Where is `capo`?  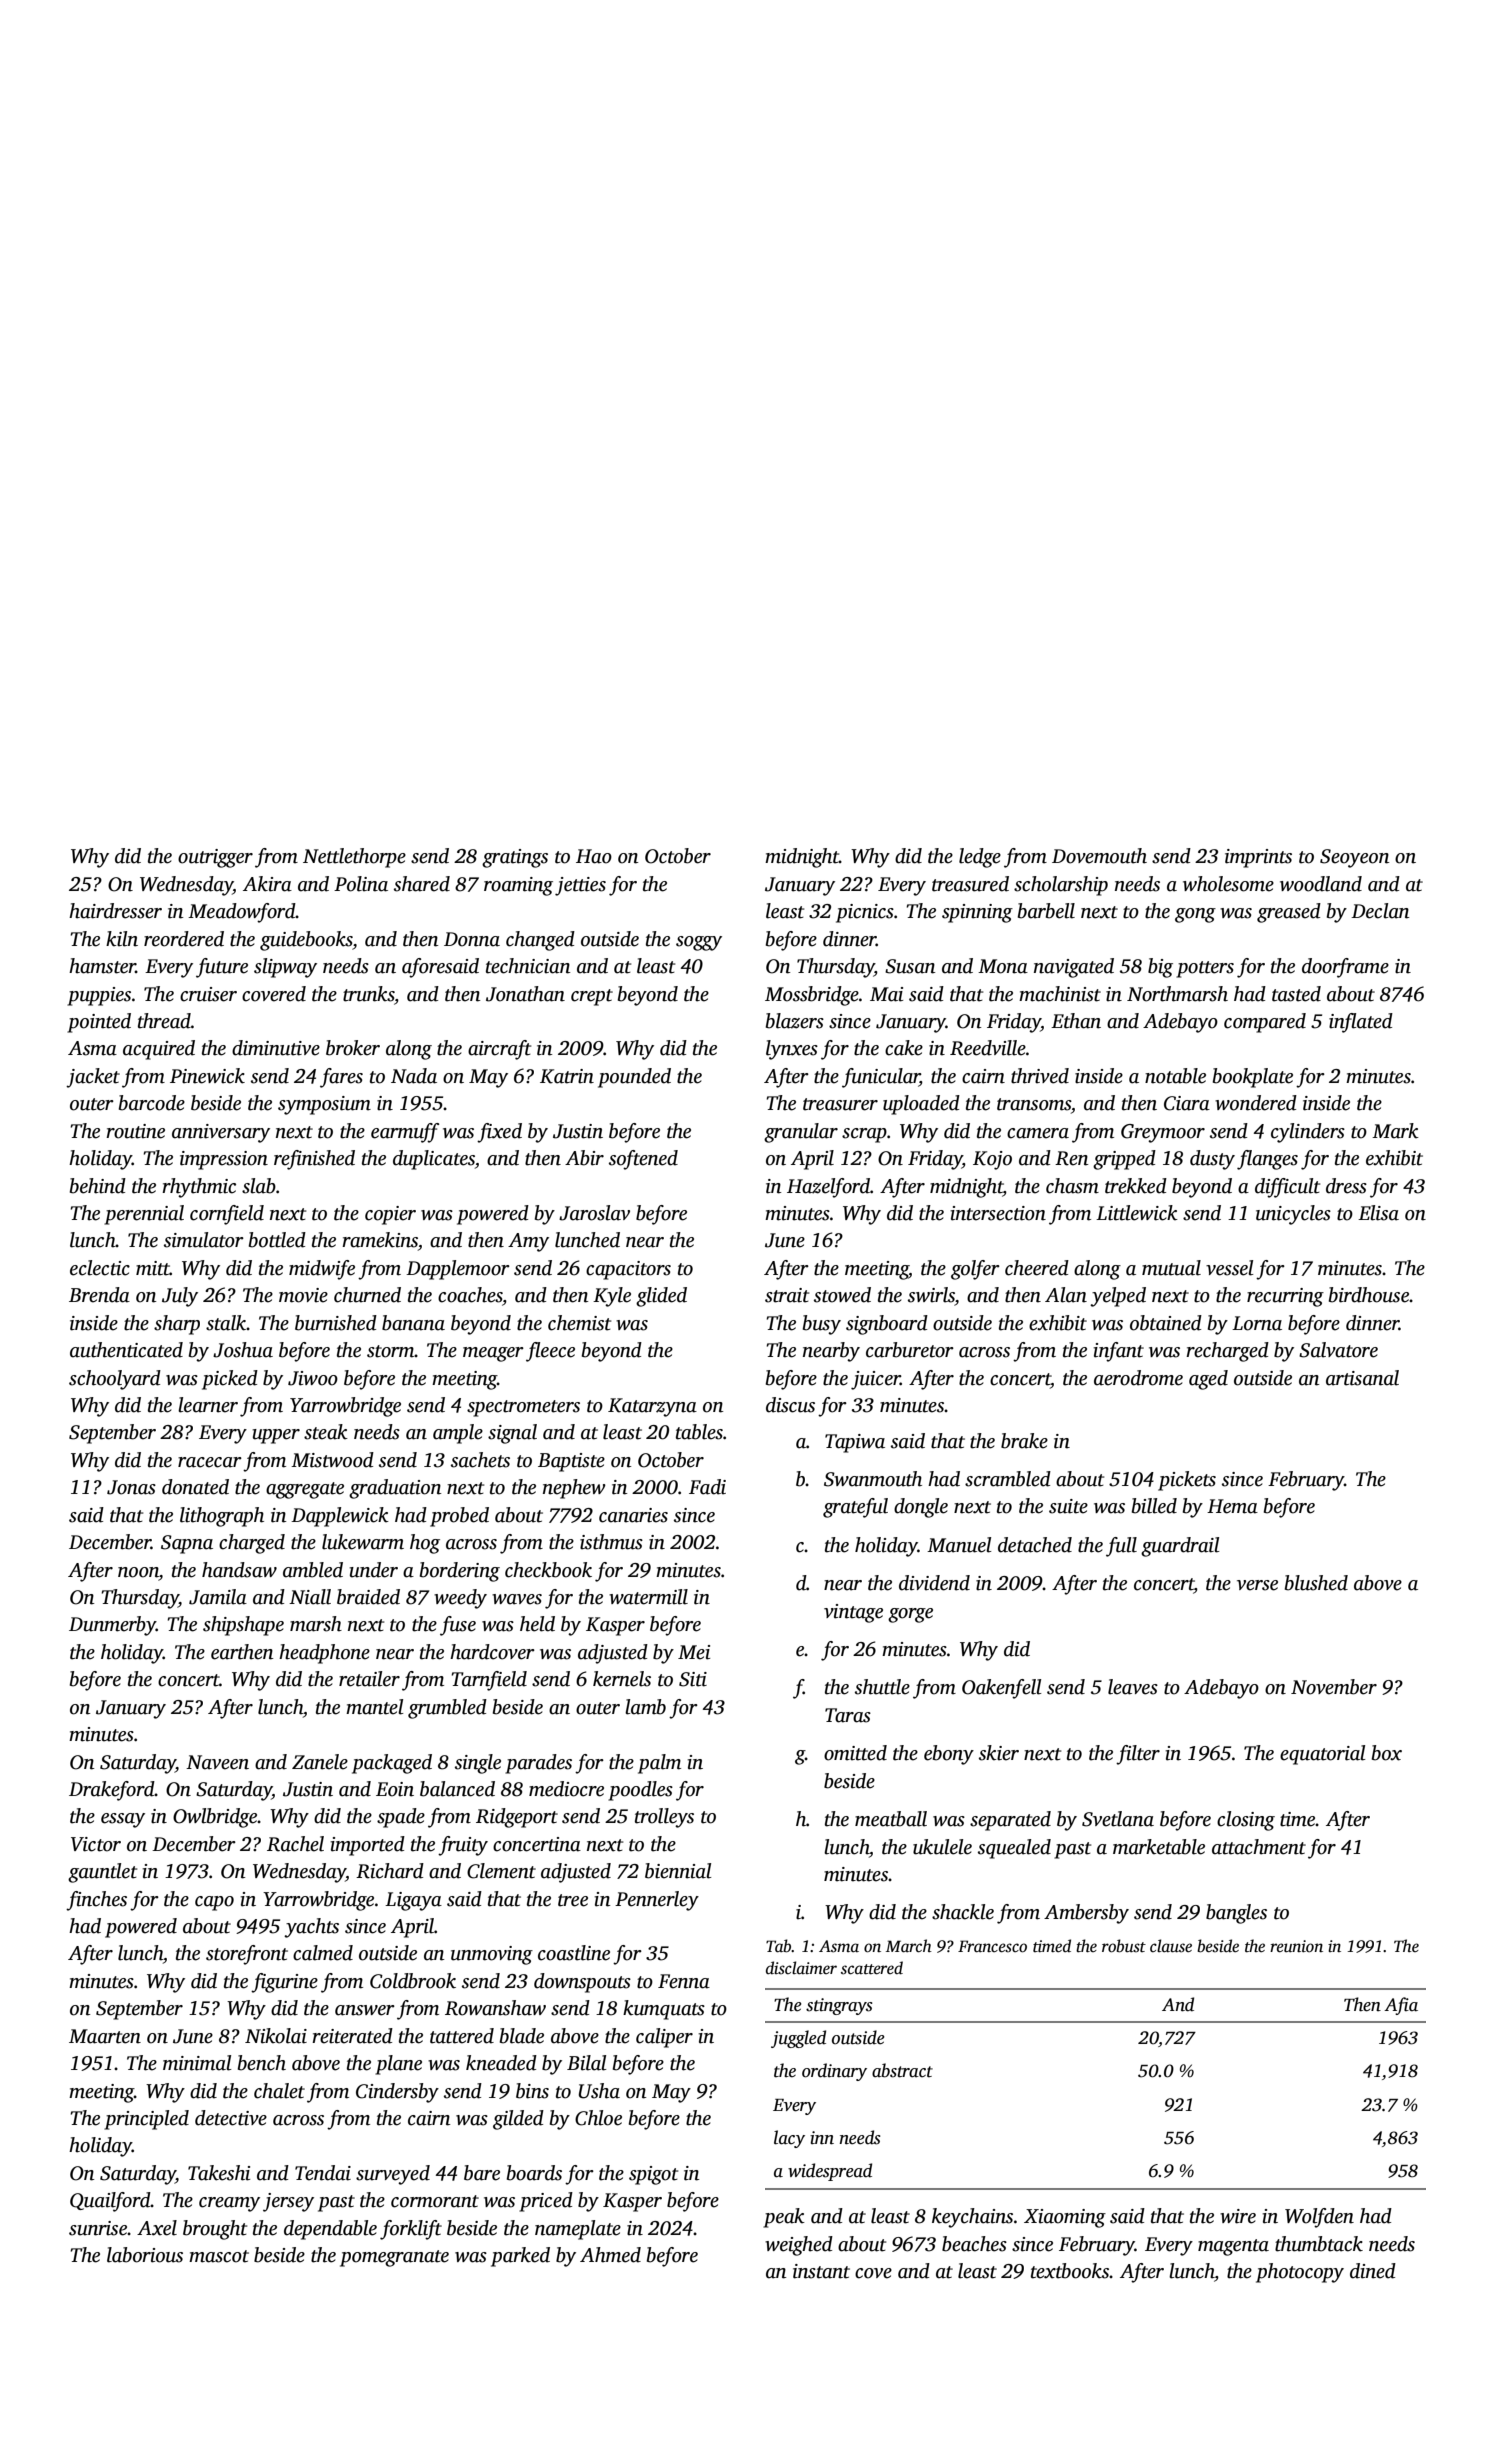 capo is located at coordinates (214, 1903).
